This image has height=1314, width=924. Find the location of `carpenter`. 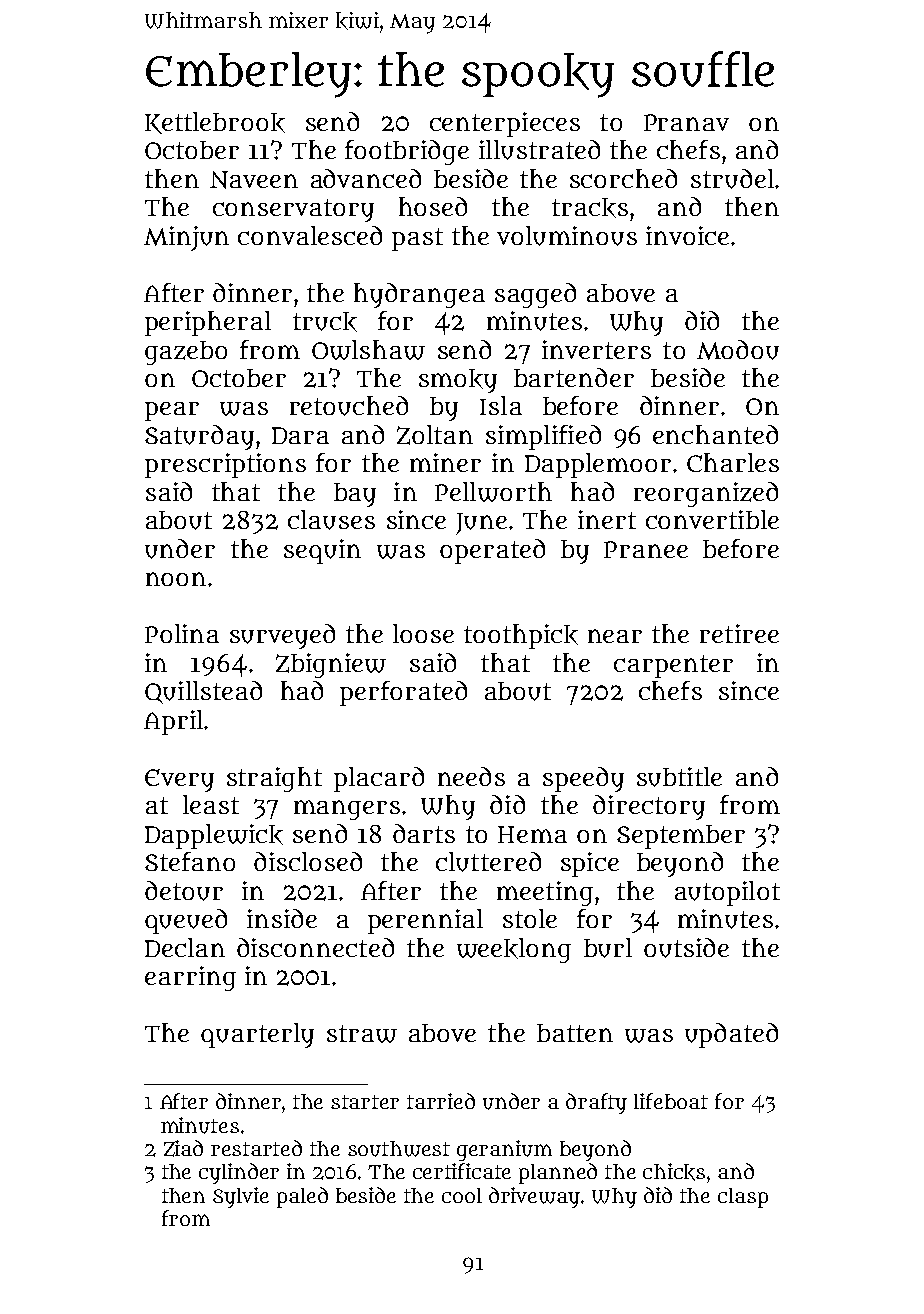

carpenter is located at coordinates (673, 666).
